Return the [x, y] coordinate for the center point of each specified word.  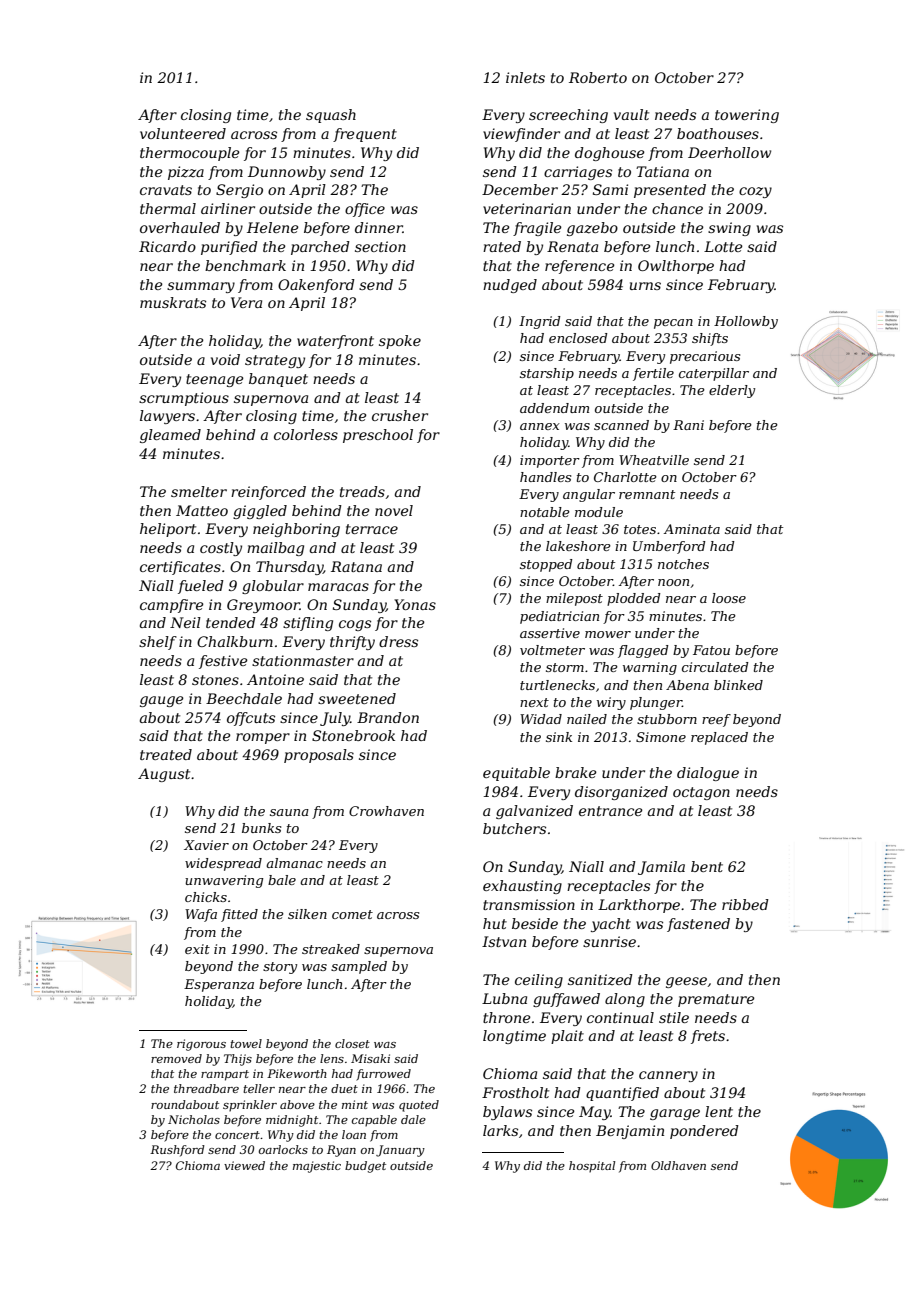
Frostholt [515, 1092]
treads [362, 491]
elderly [732, 391]
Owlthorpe [676, 267]
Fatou [711, 650]
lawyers [167, 417]
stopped [546, 565]
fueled [201, 587]
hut [495, 923]
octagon [701, 793]
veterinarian [527, 208]
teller [259, 1088]
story [280, 968]
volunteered [183, 133]
